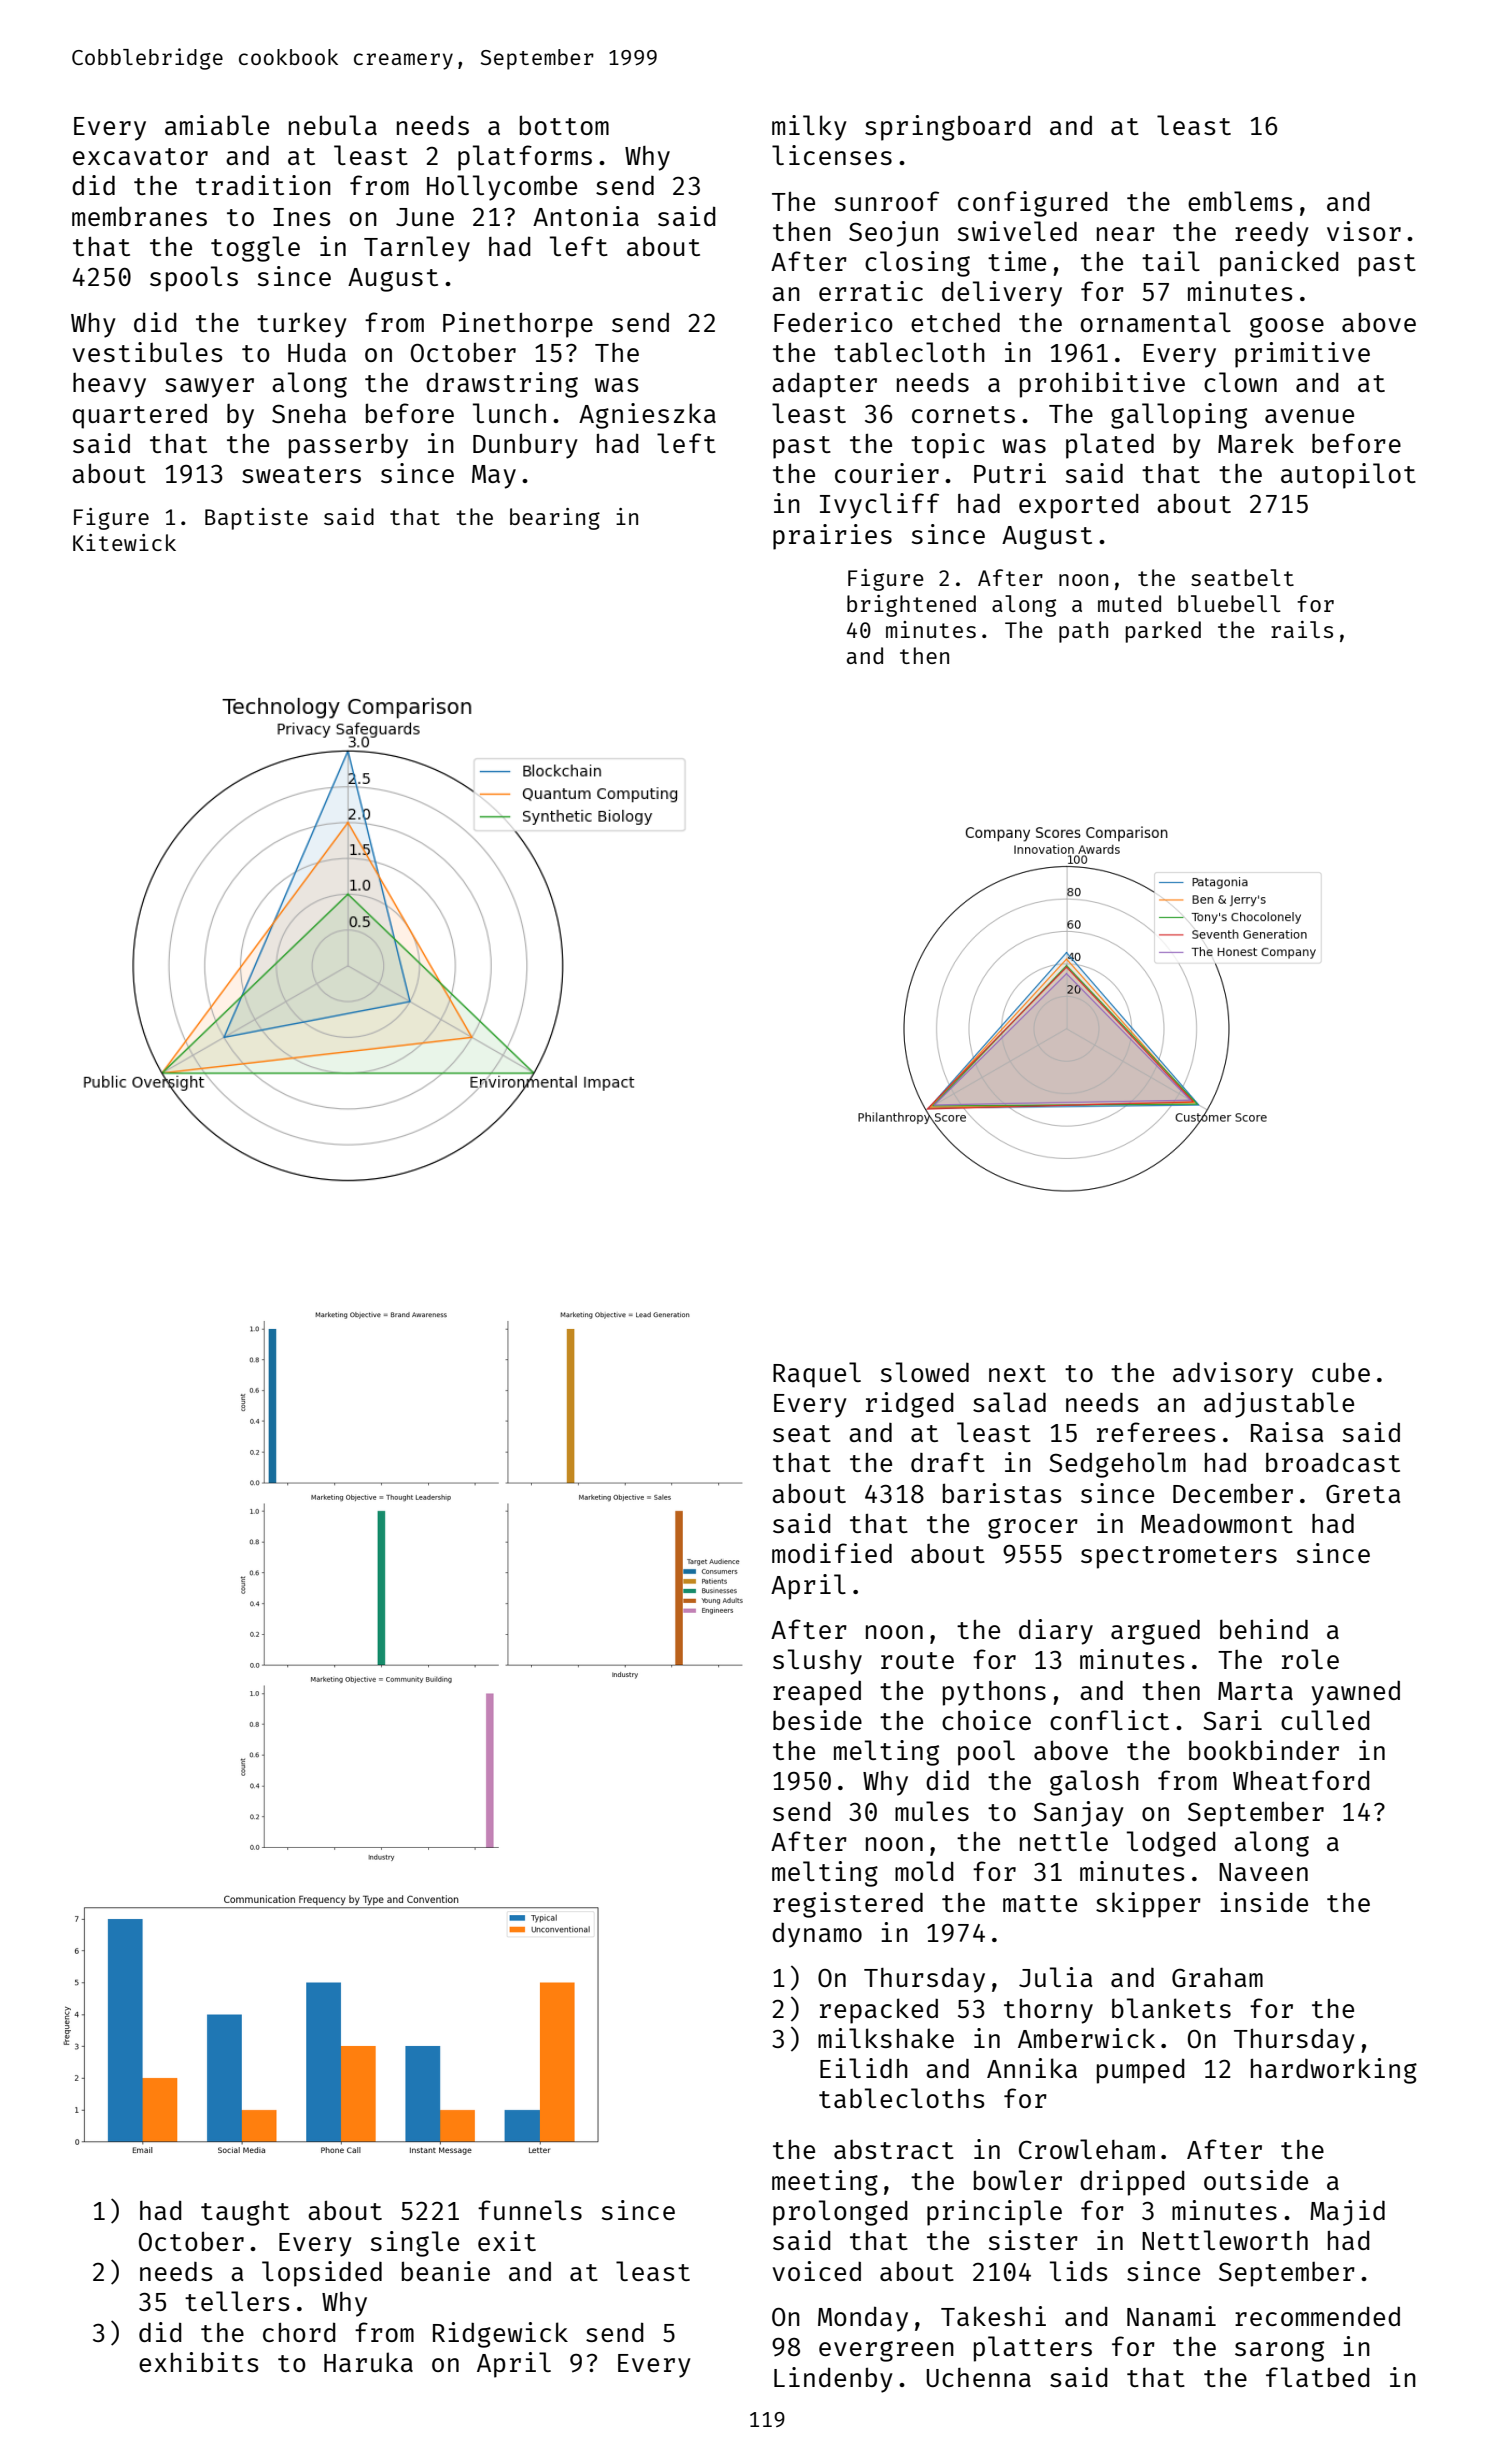  Describe the element at coordinates (833, 322) in the screenshot. I see `Federico` at that location.
